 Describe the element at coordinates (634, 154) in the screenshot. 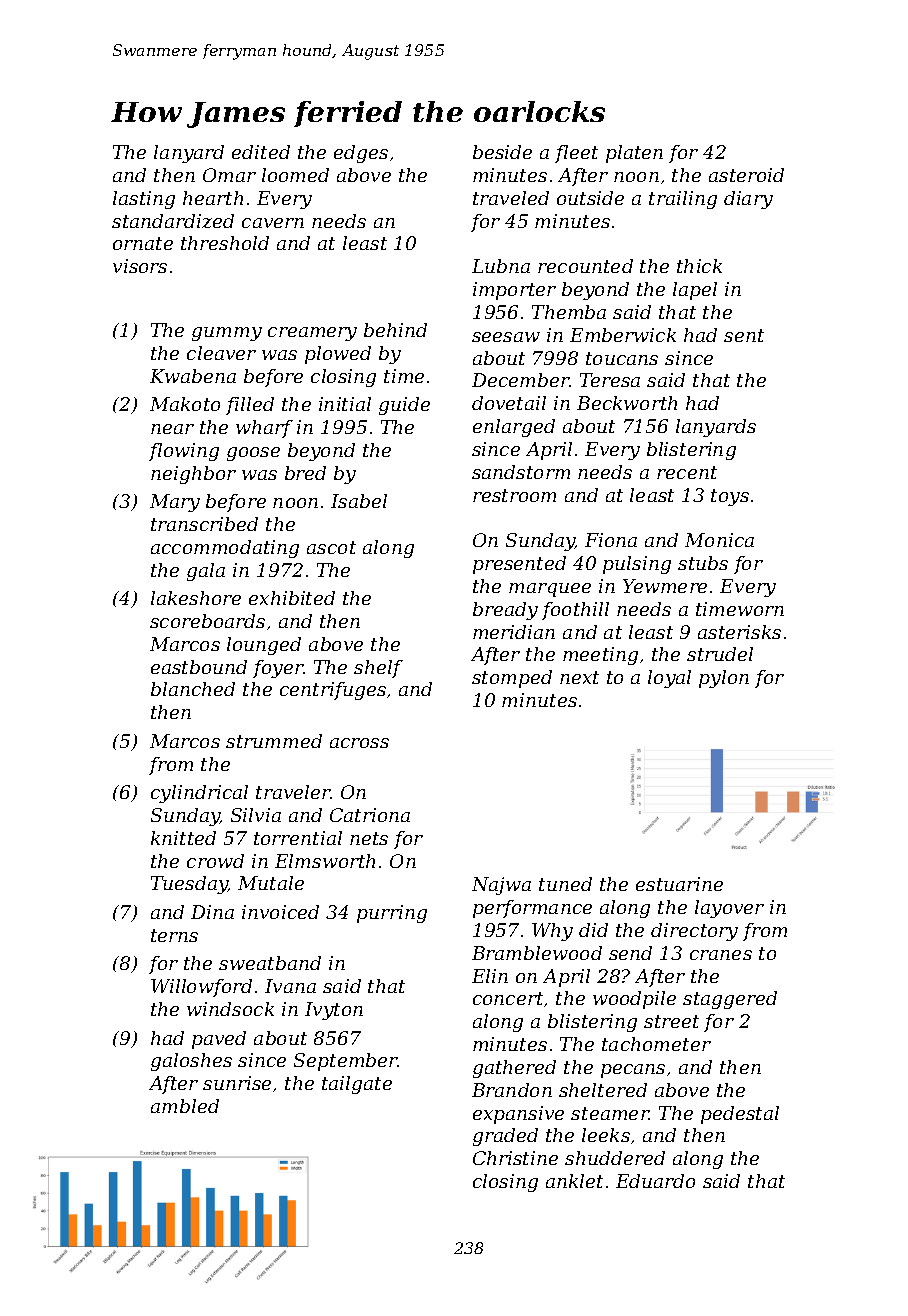

I see `platen` at that location.
